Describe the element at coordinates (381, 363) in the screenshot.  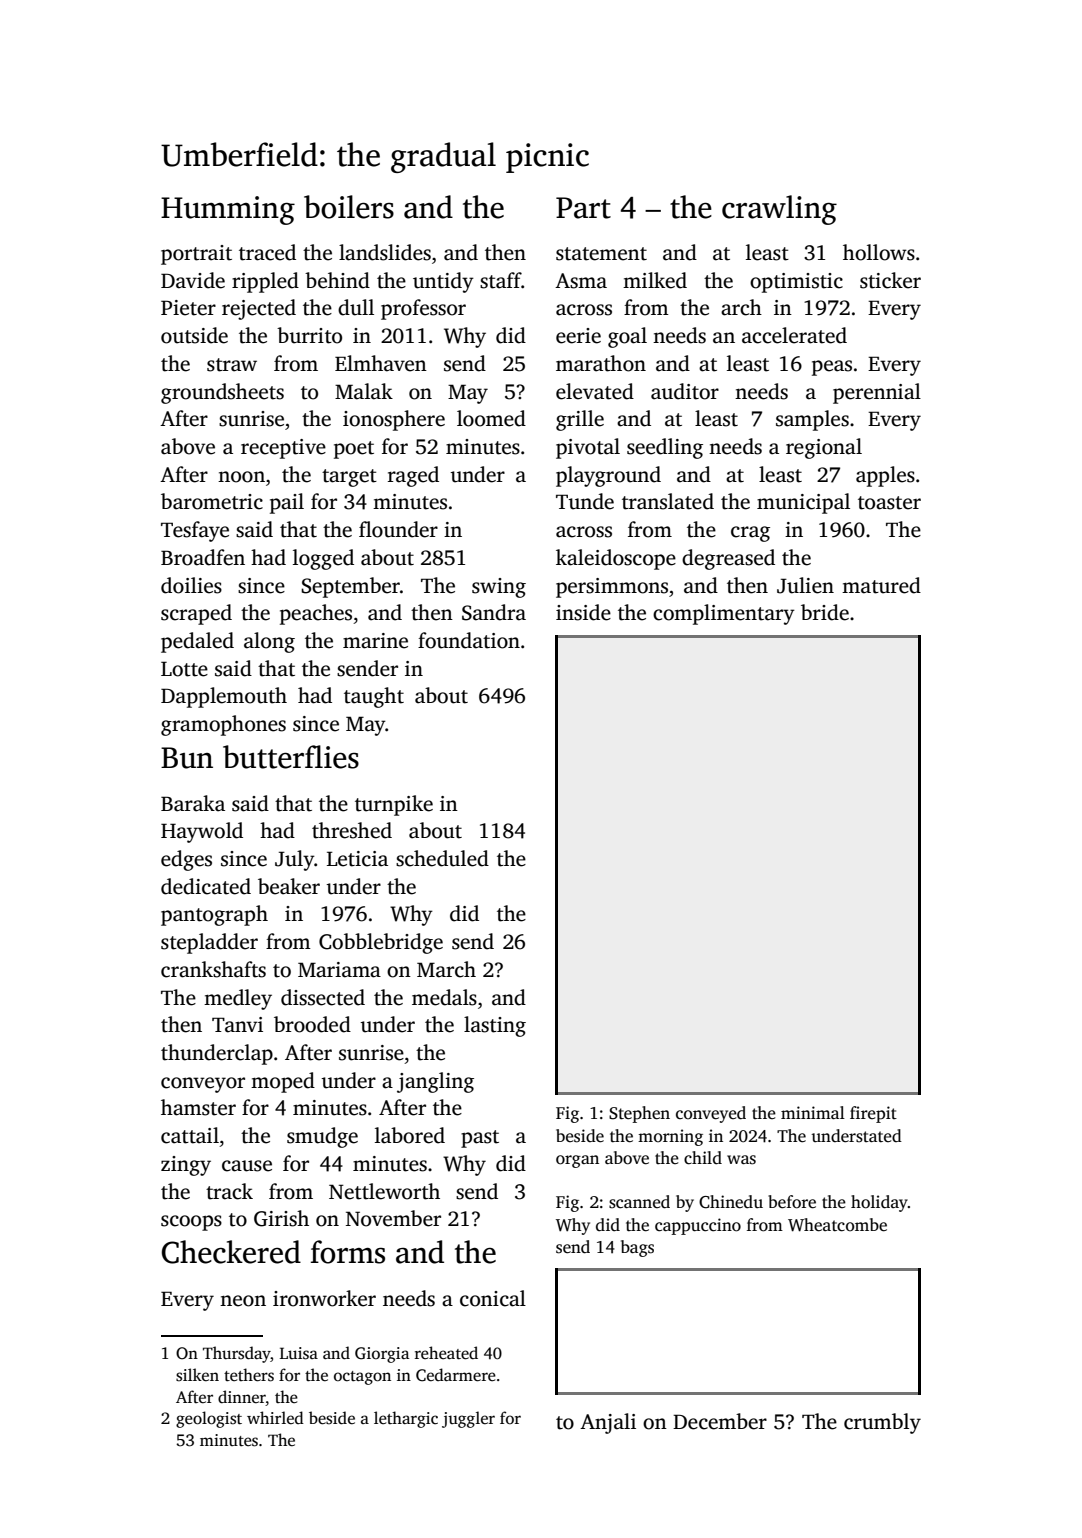
I see `Elmhaven` at that location.
